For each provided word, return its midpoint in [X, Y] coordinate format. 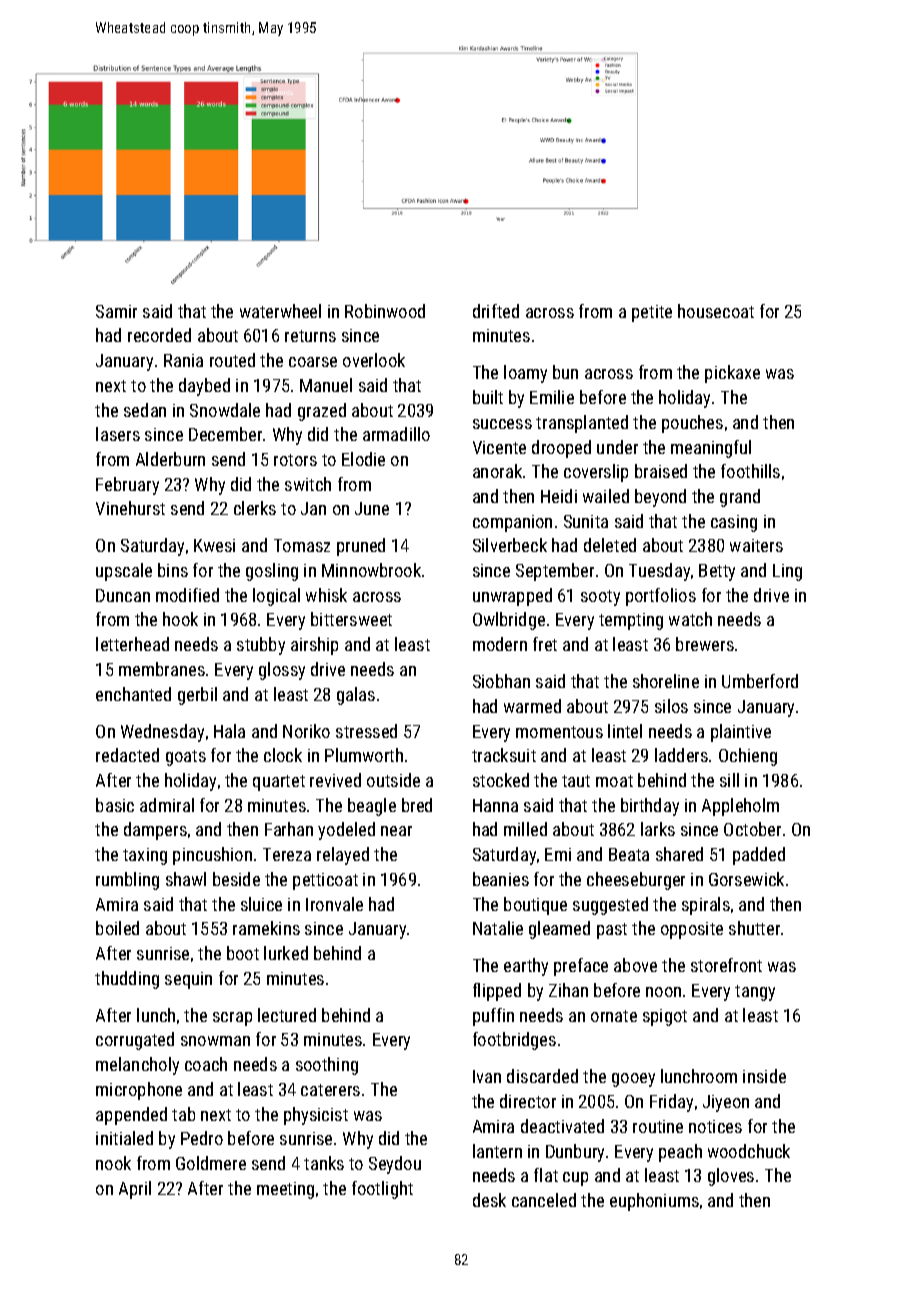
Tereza [287, 854]
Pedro [202, 1138]
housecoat [716, 311]
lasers [118, 434]
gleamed [559, 930]
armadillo [396, 434]
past [612, 931]
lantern [497, 1151]
